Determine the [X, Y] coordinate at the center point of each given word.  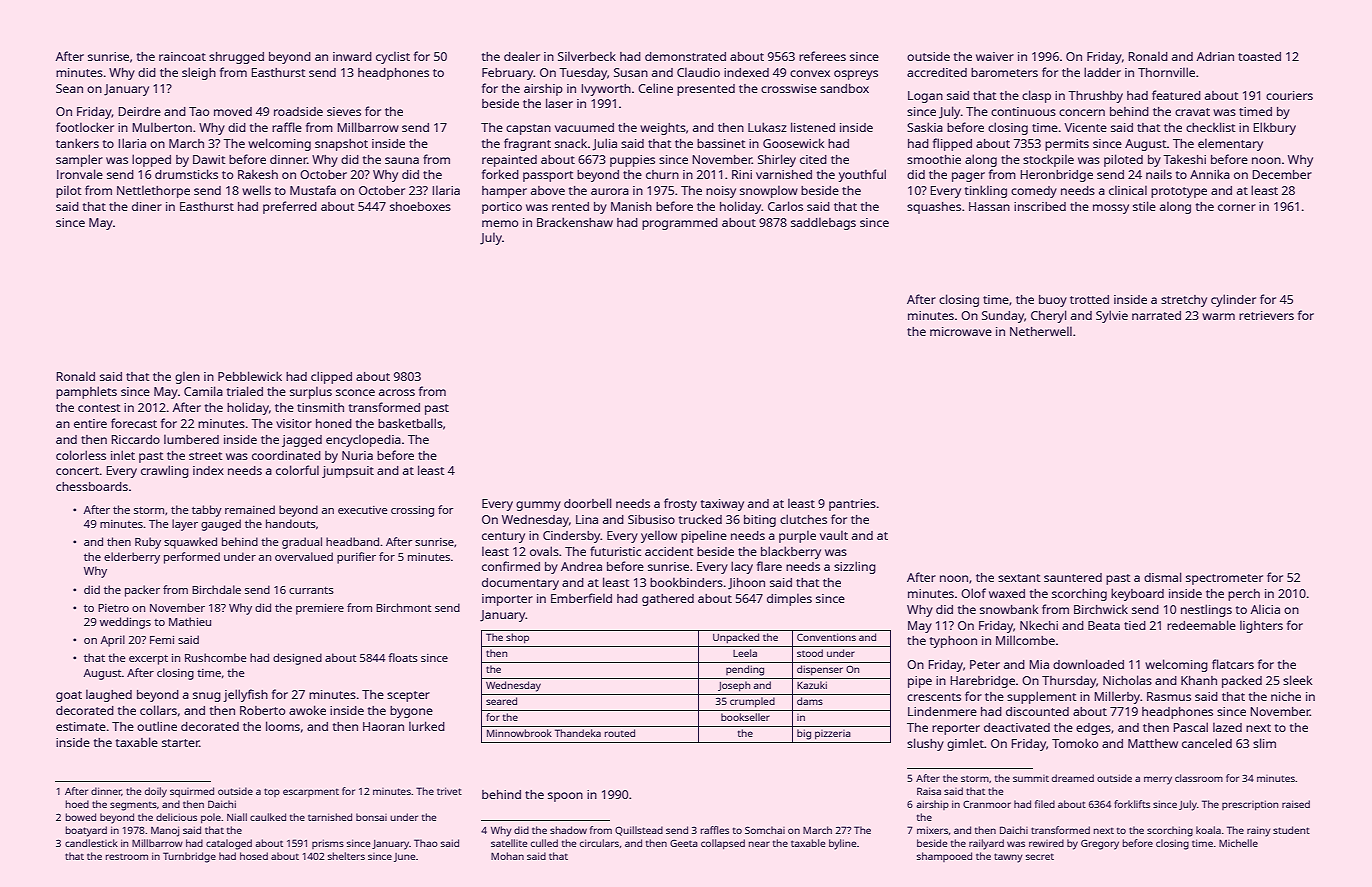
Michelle [1238, 843]
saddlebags [823, 223]
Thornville [1166, 72]
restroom [127, 856]
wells [256, 190]
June [404, 857]
